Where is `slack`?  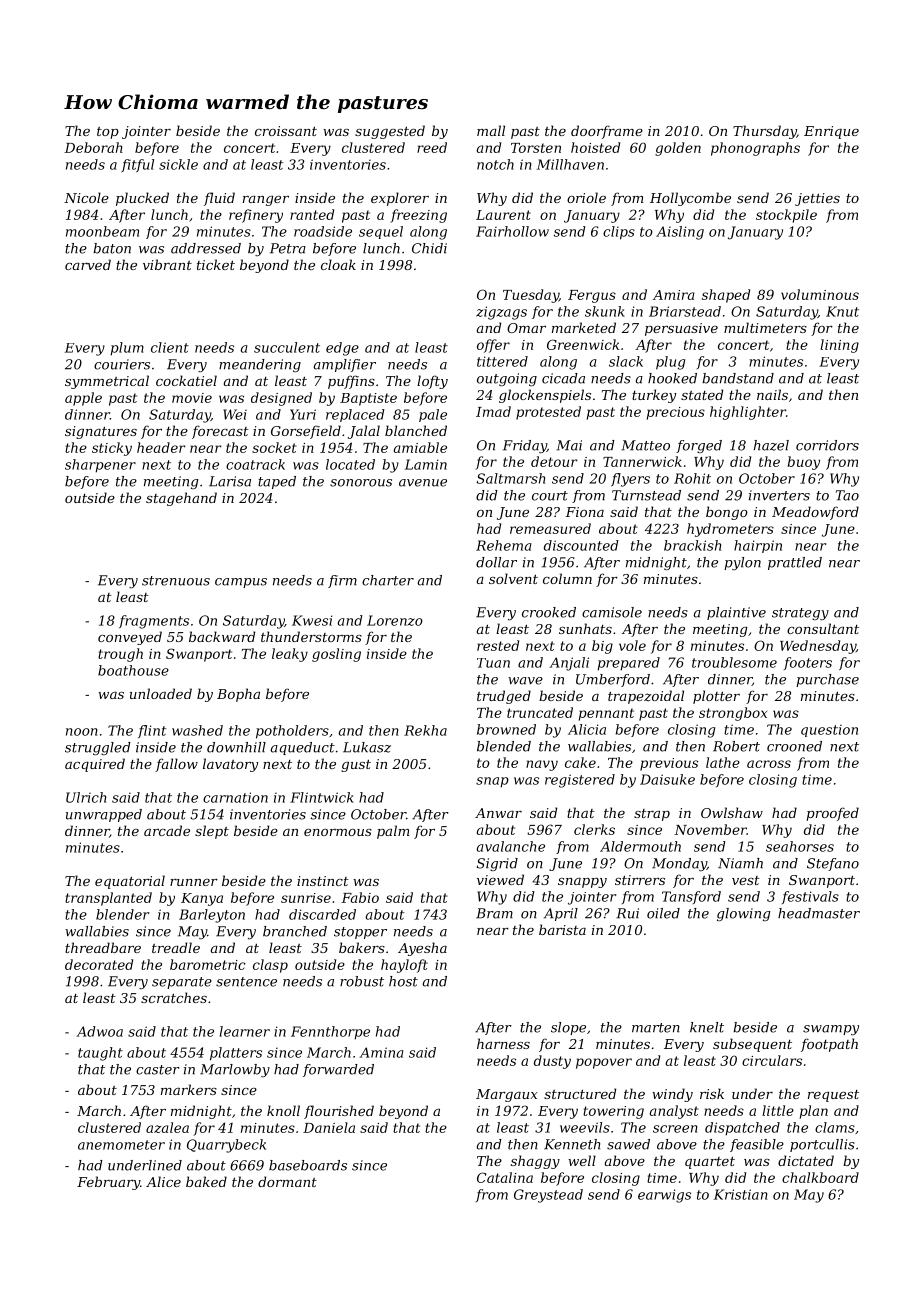 slack is located at coordinates (626, 361).
